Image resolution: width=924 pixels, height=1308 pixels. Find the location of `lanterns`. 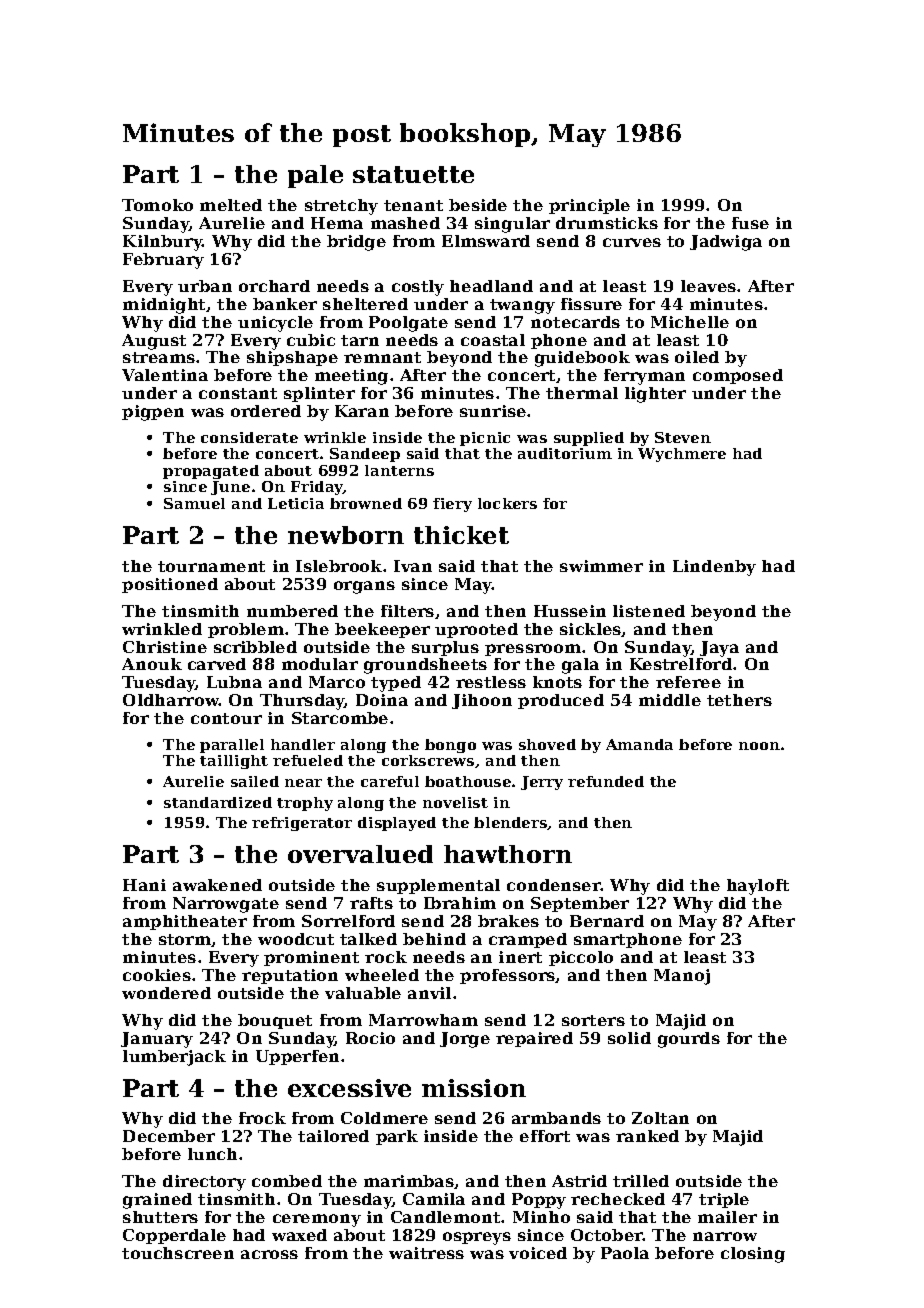

lanterns is located at coordinates (399, 470).
